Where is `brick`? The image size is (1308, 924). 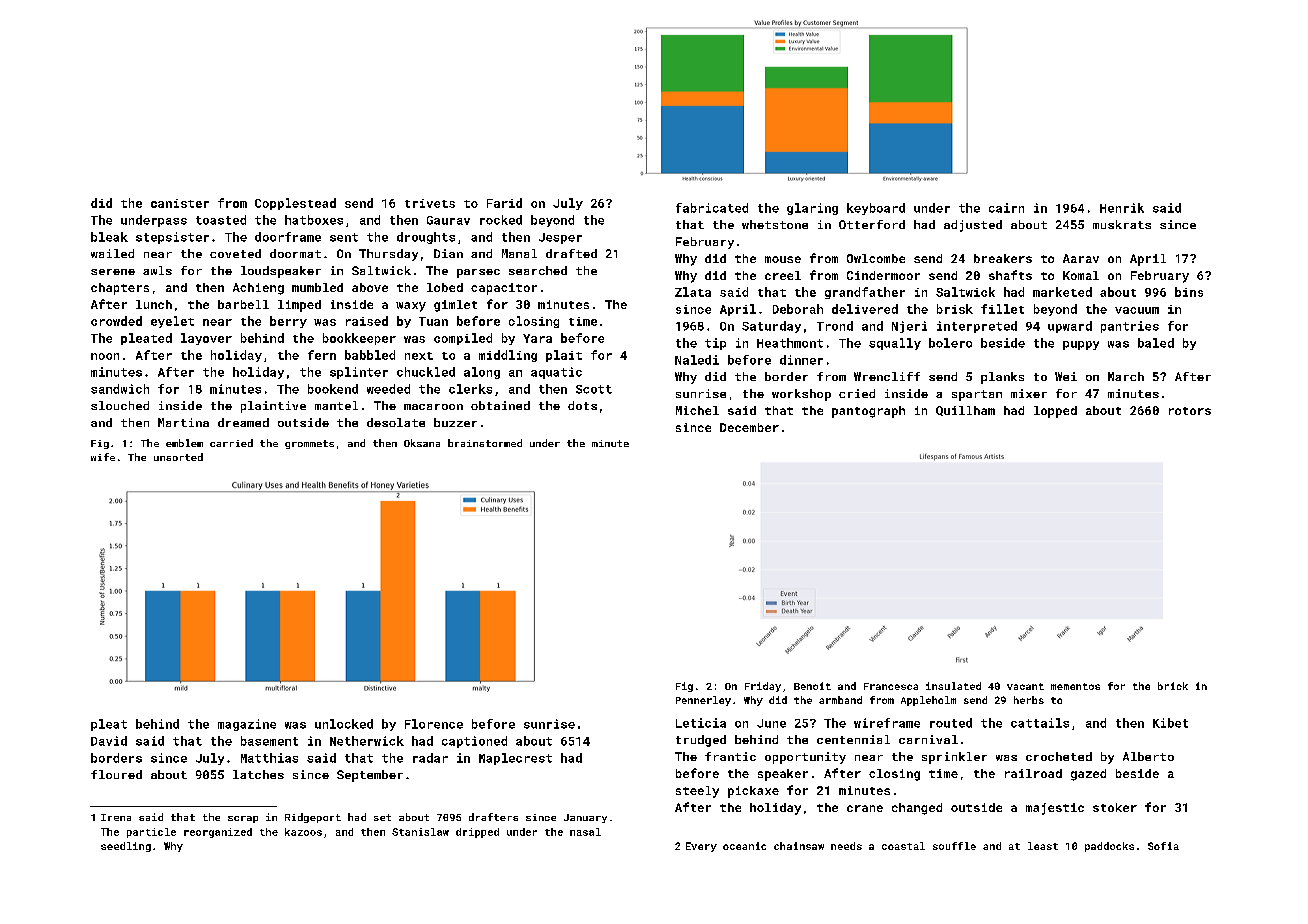
brick is located at coordinates (1173, 686).
